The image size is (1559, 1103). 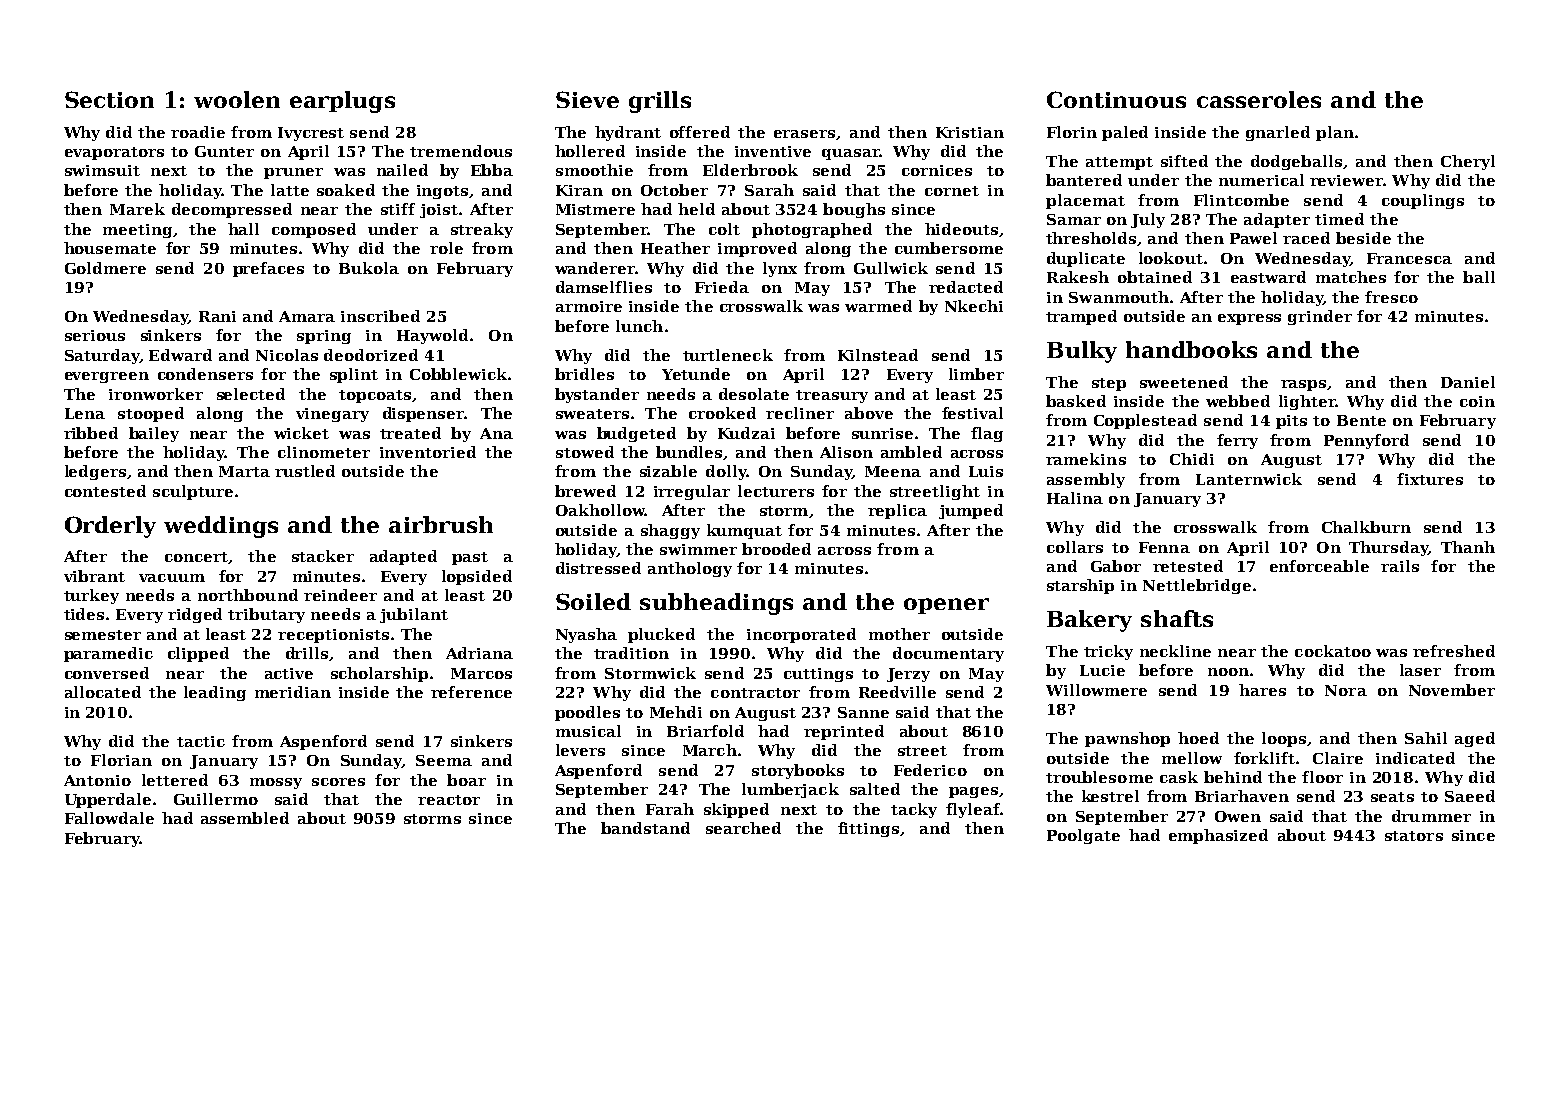 What do you see at coordinates (1116, 99) in the page?
I see `Continuous` at bounding box center [1116, 99].
